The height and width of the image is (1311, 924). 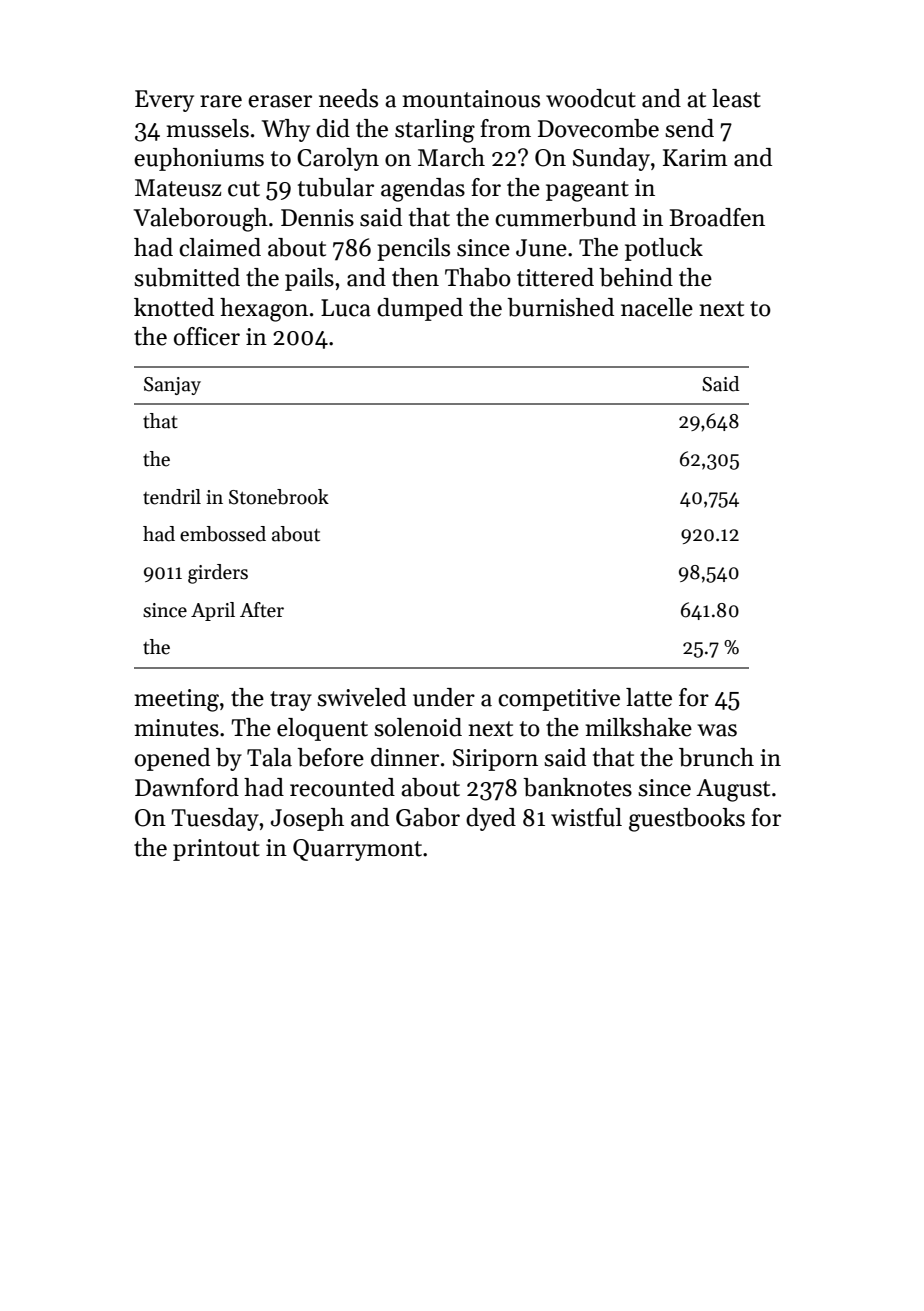 What do you see at coordinates (200, 220) in the image?
I see `Valeborough` at bounding box center [200, 220].
